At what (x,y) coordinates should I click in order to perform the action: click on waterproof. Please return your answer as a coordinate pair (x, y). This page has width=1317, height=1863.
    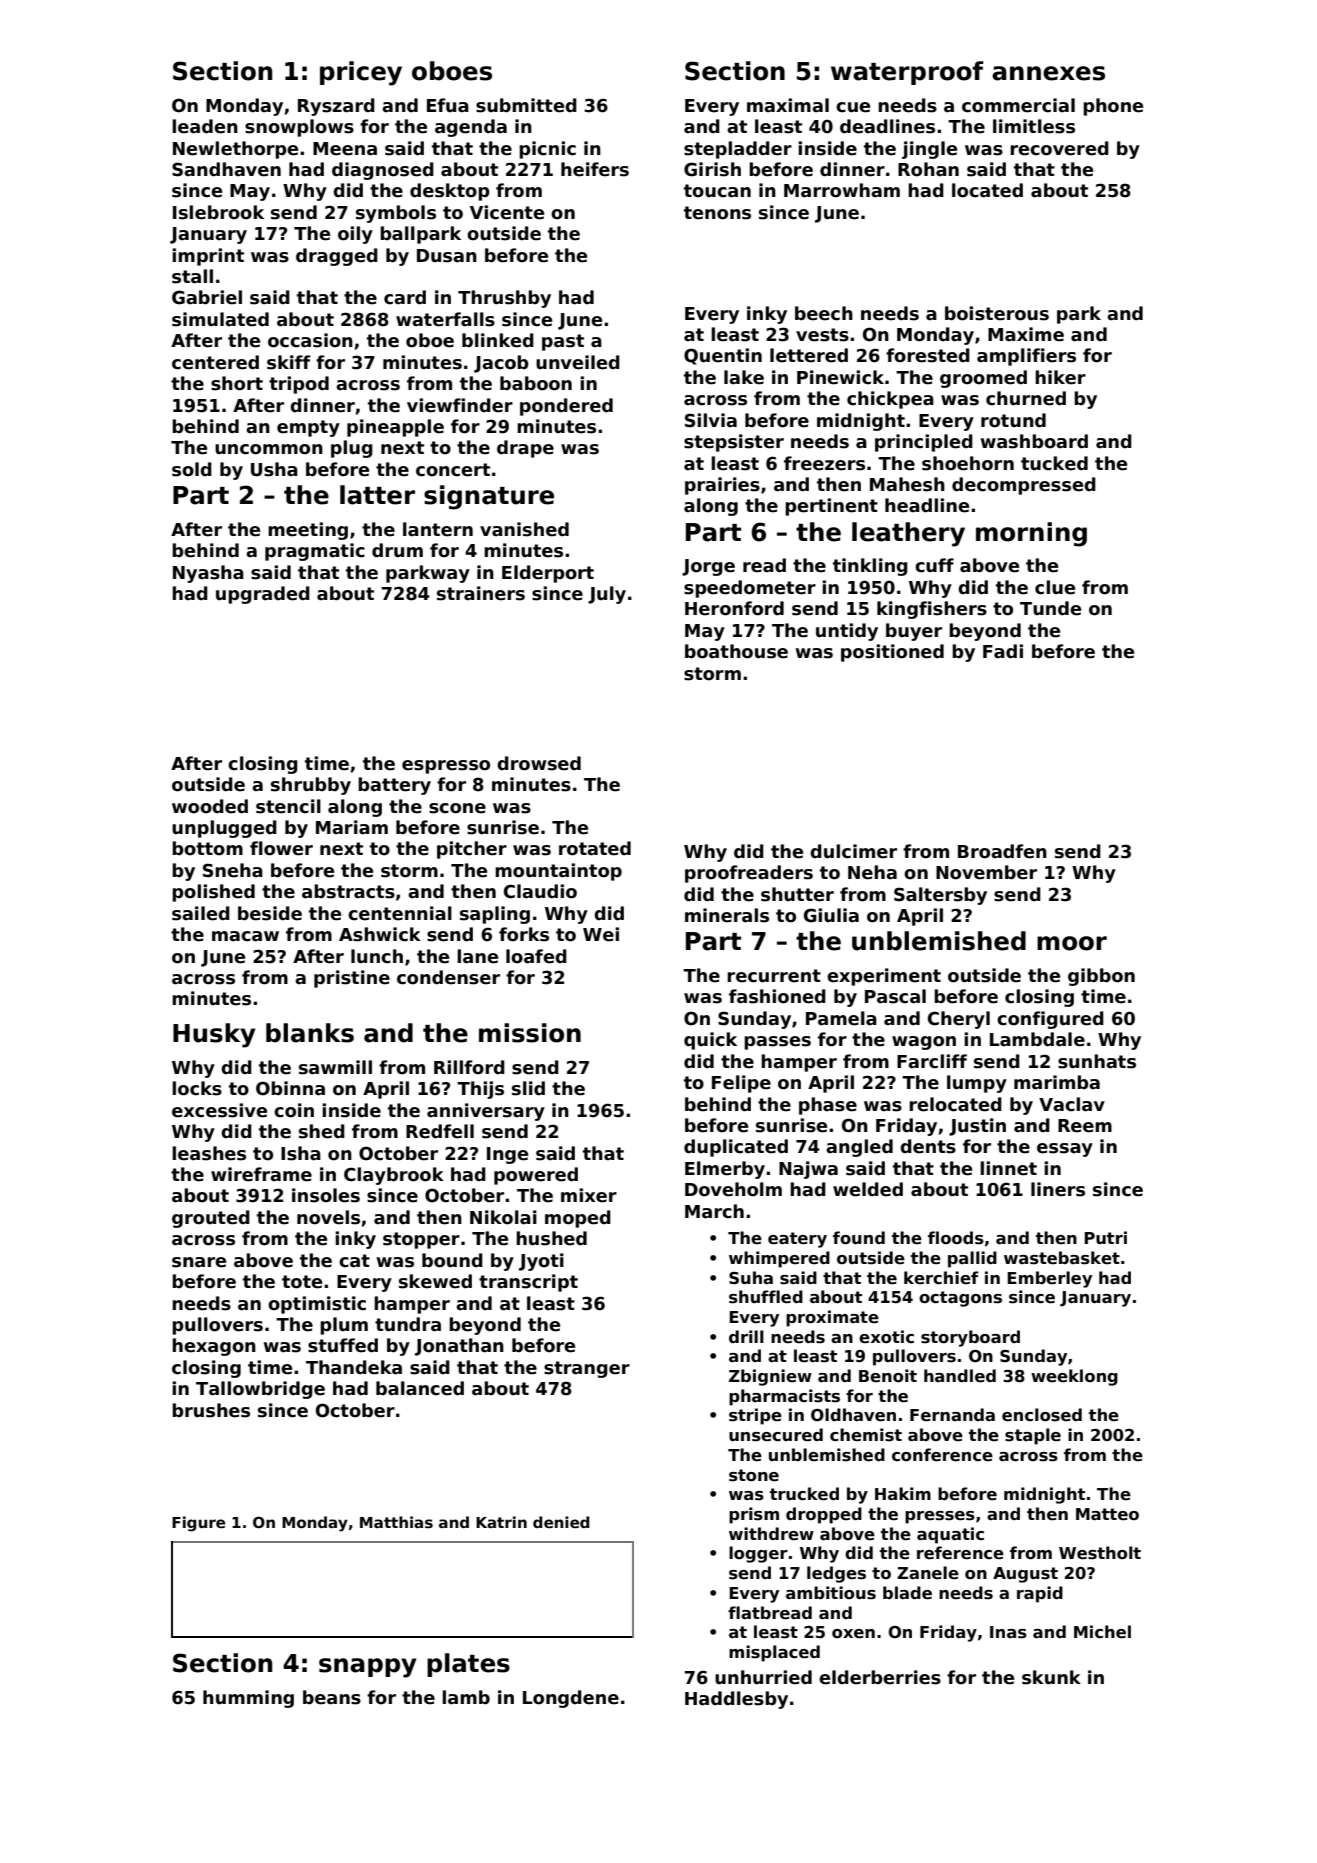
    Looking at the image, I should click on (907, 73).
